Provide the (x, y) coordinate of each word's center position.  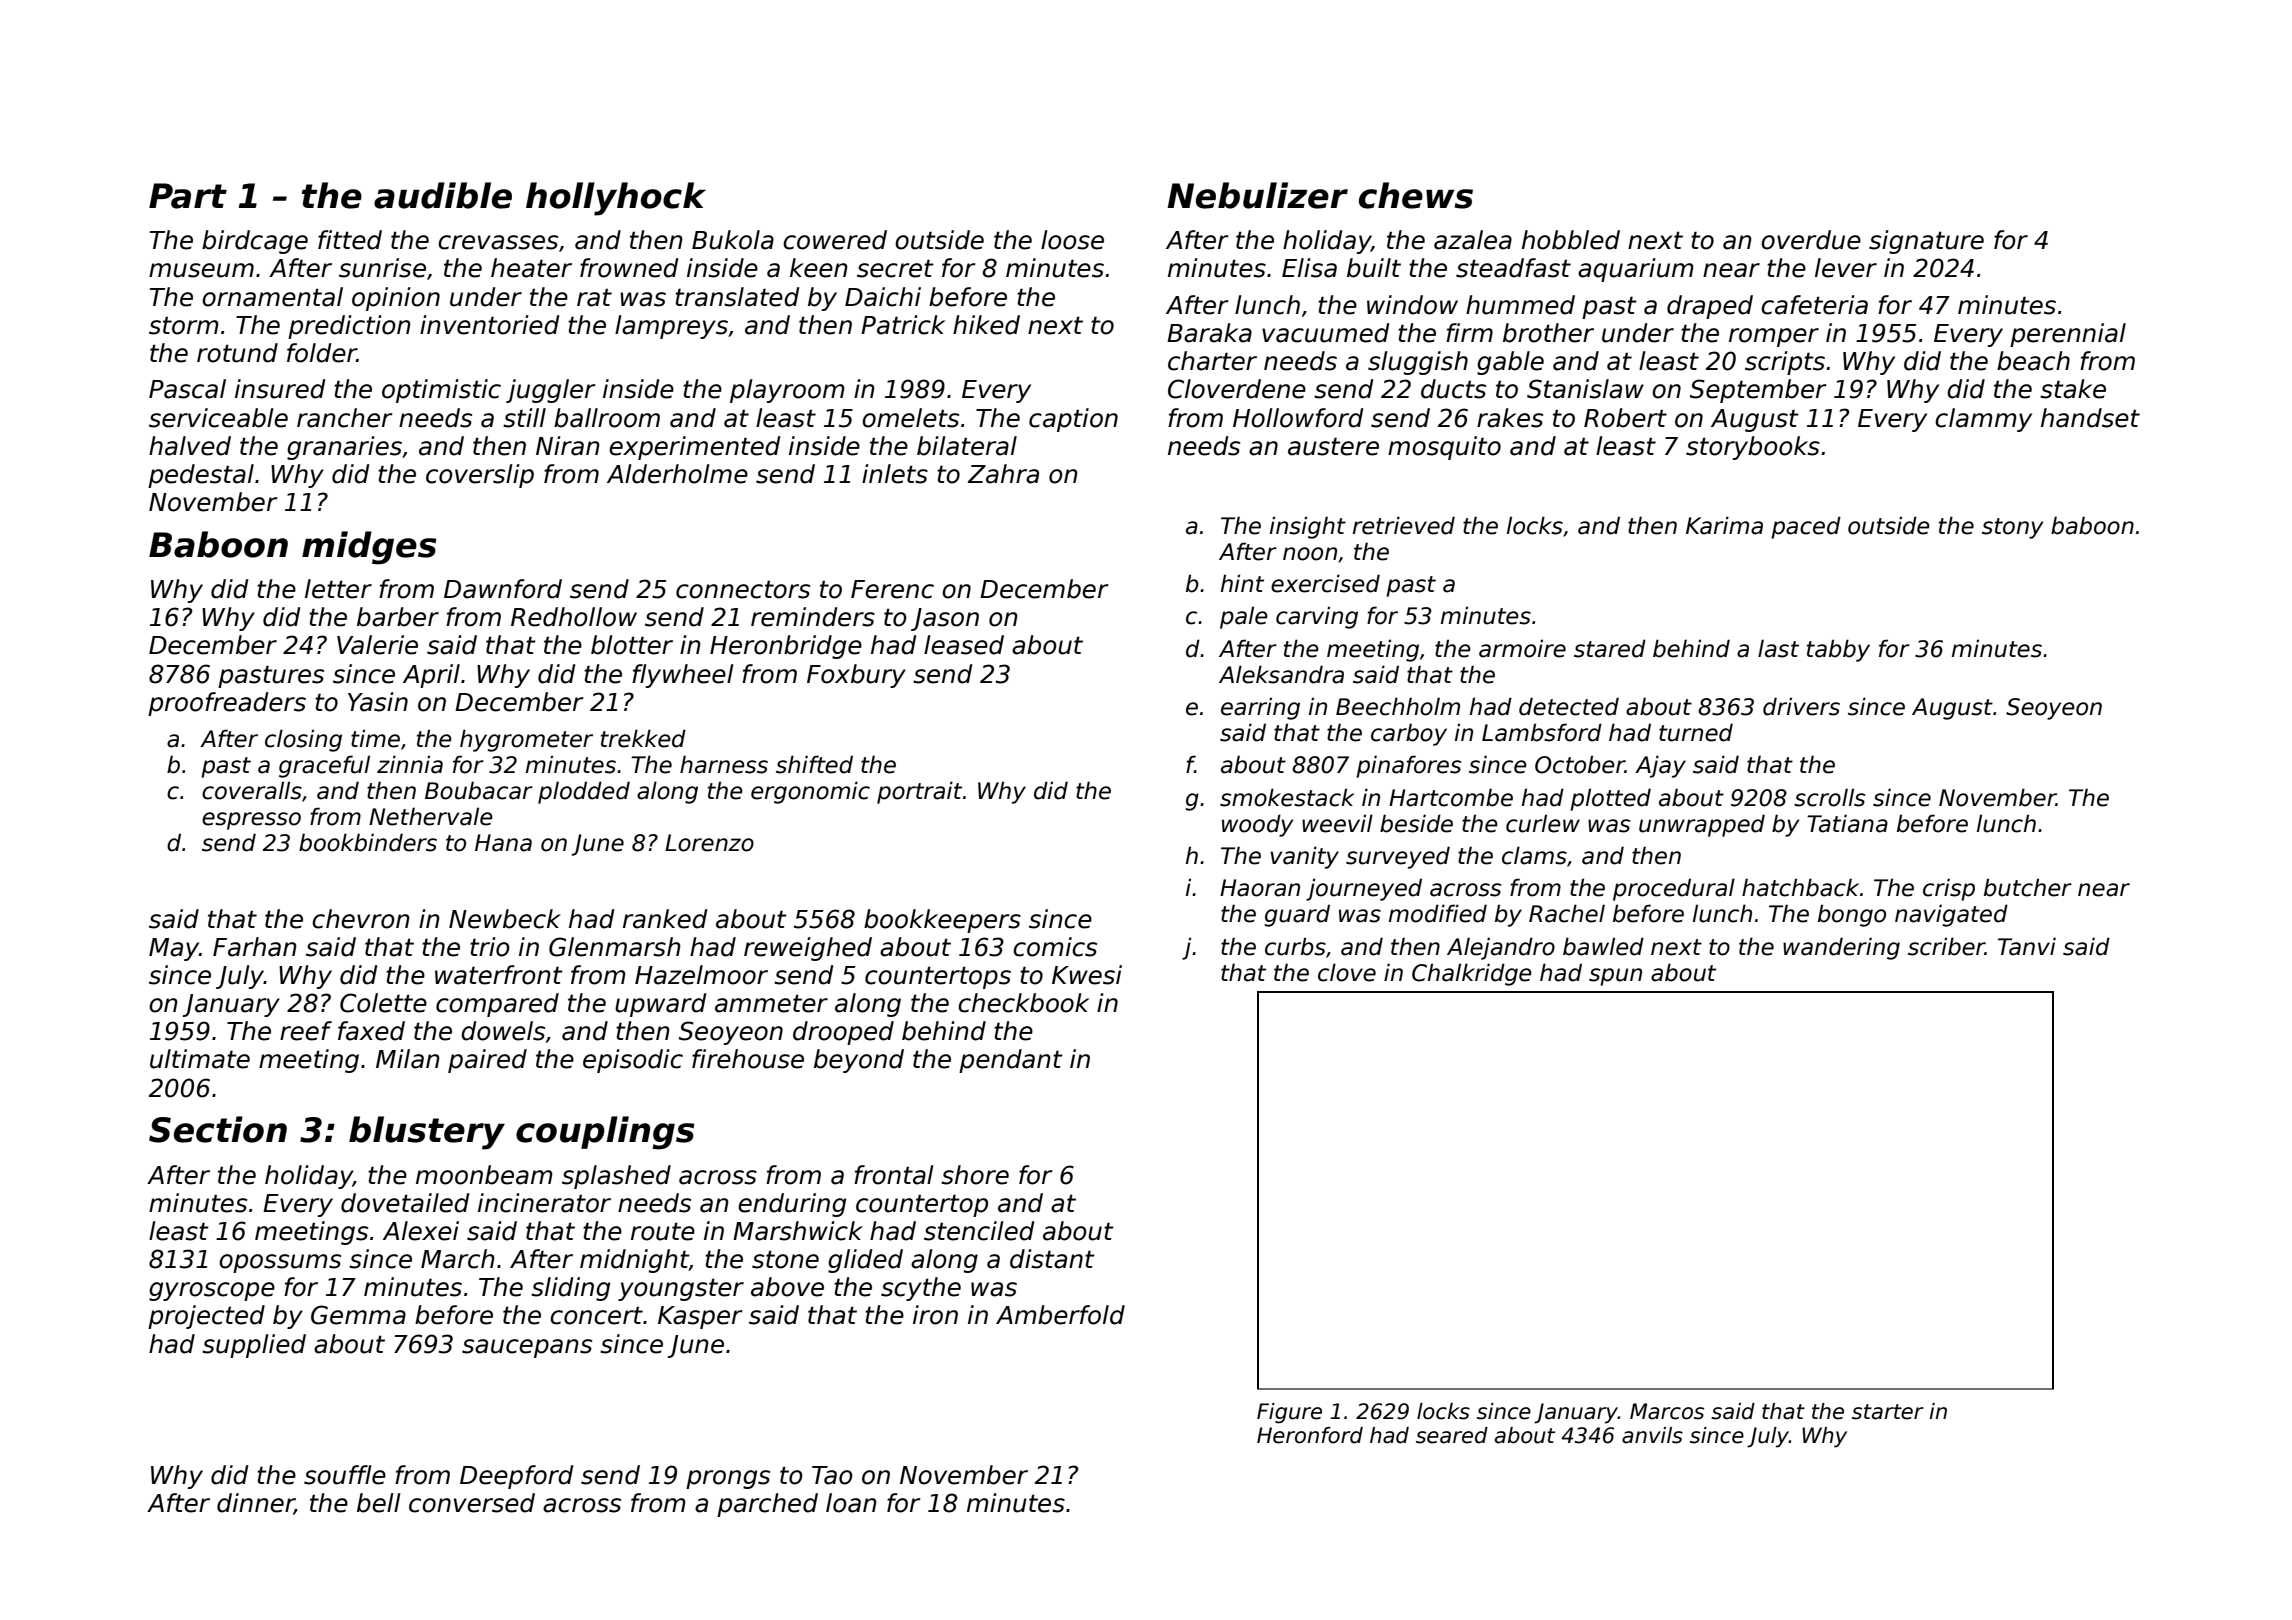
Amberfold (1060, 1315)
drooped (843, 1033)
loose (1072, 240)
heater (531, 268)
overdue (1811, 240)
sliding (570, 1289)
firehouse (748, 1059)
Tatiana (1847, 823)
